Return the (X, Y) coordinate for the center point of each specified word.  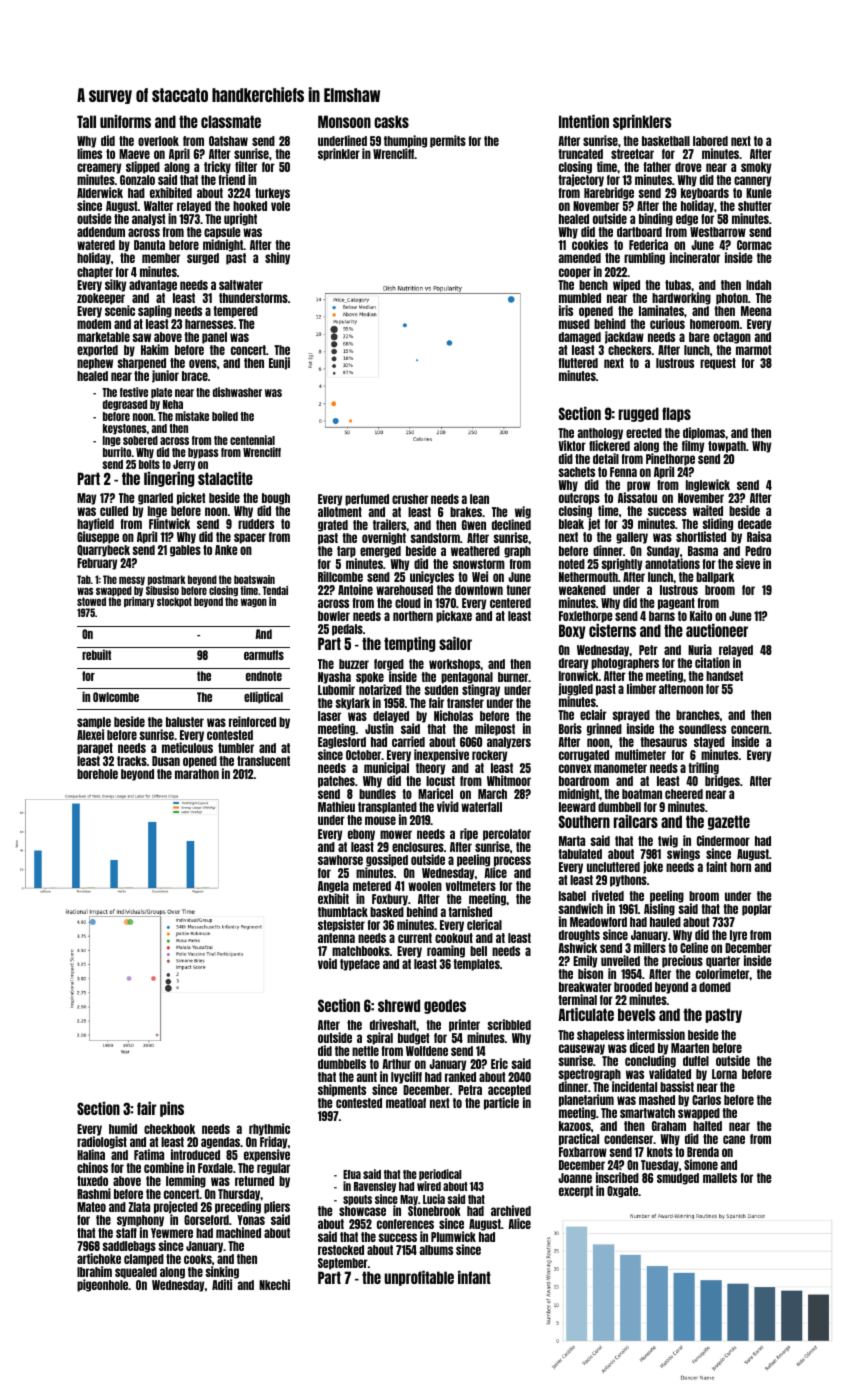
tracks (132, 761)
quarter (723, 962)
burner (513, 677)
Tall (86, 121)
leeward (577, 807)
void (327, 963)
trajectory (581, 180)
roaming (446, 951)
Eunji (279, 363)
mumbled (580, 298)
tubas (678, 285)
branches (698, 715)
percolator (507, 835)
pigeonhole (102, 1286)
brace (195, 376)
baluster (185, 722)
